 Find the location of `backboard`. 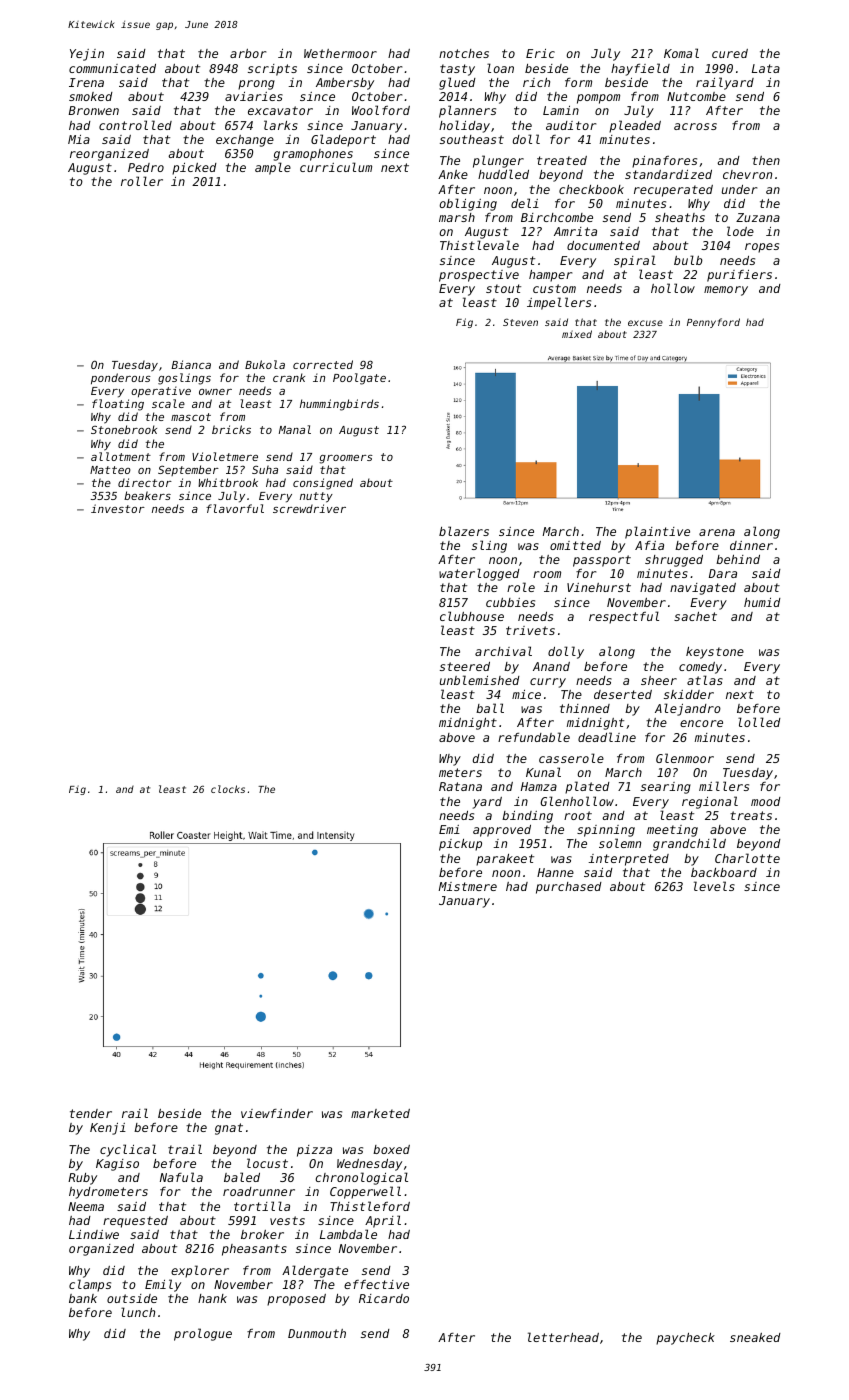

backboard is located at coordinates (724, 872).
